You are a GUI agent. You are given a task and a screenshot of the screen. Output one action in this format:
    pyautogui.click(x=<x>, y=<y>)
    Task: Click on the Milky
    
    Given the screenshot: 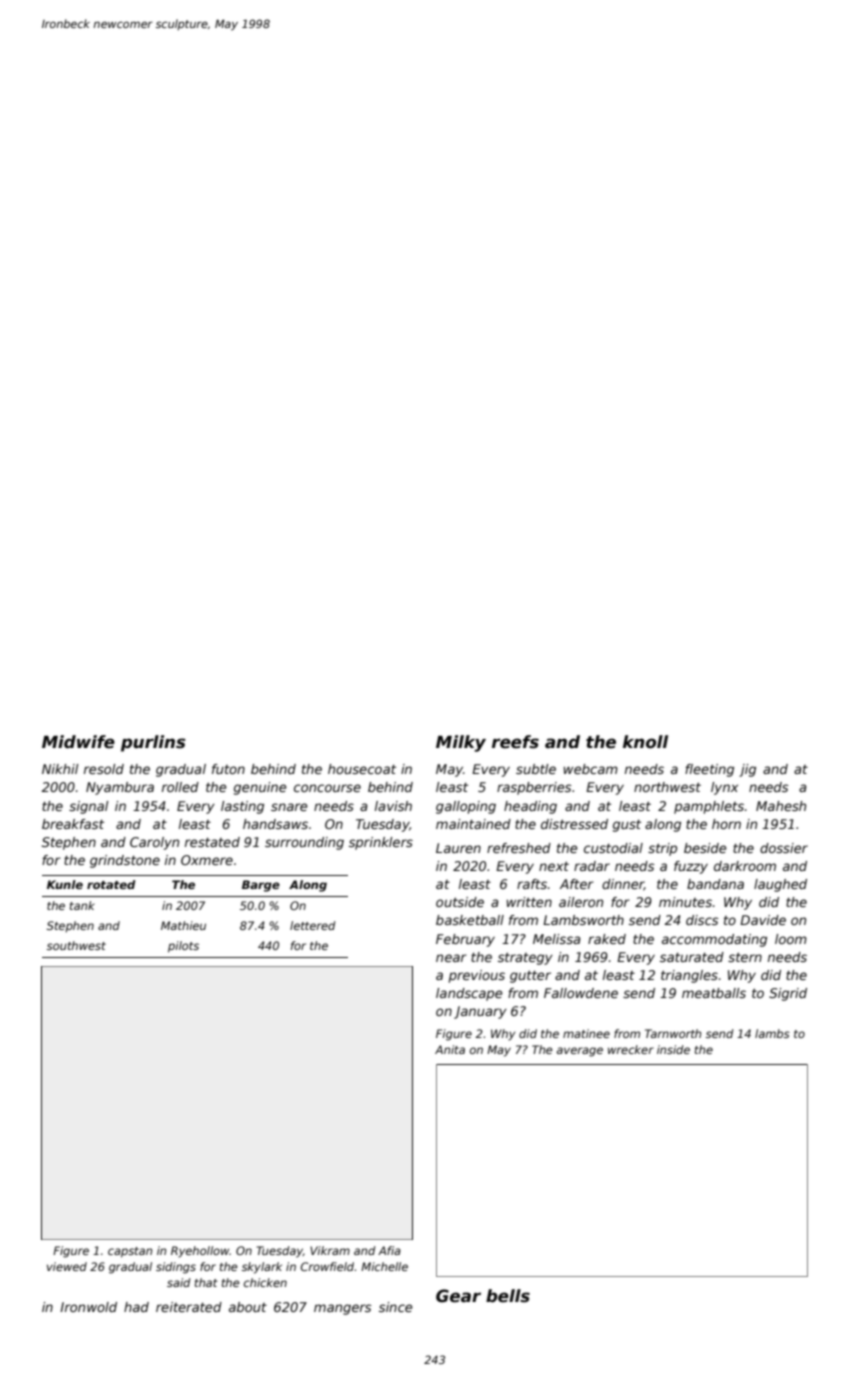 What is the action you would take?
    pyautogui.click(x=461, y=743)
